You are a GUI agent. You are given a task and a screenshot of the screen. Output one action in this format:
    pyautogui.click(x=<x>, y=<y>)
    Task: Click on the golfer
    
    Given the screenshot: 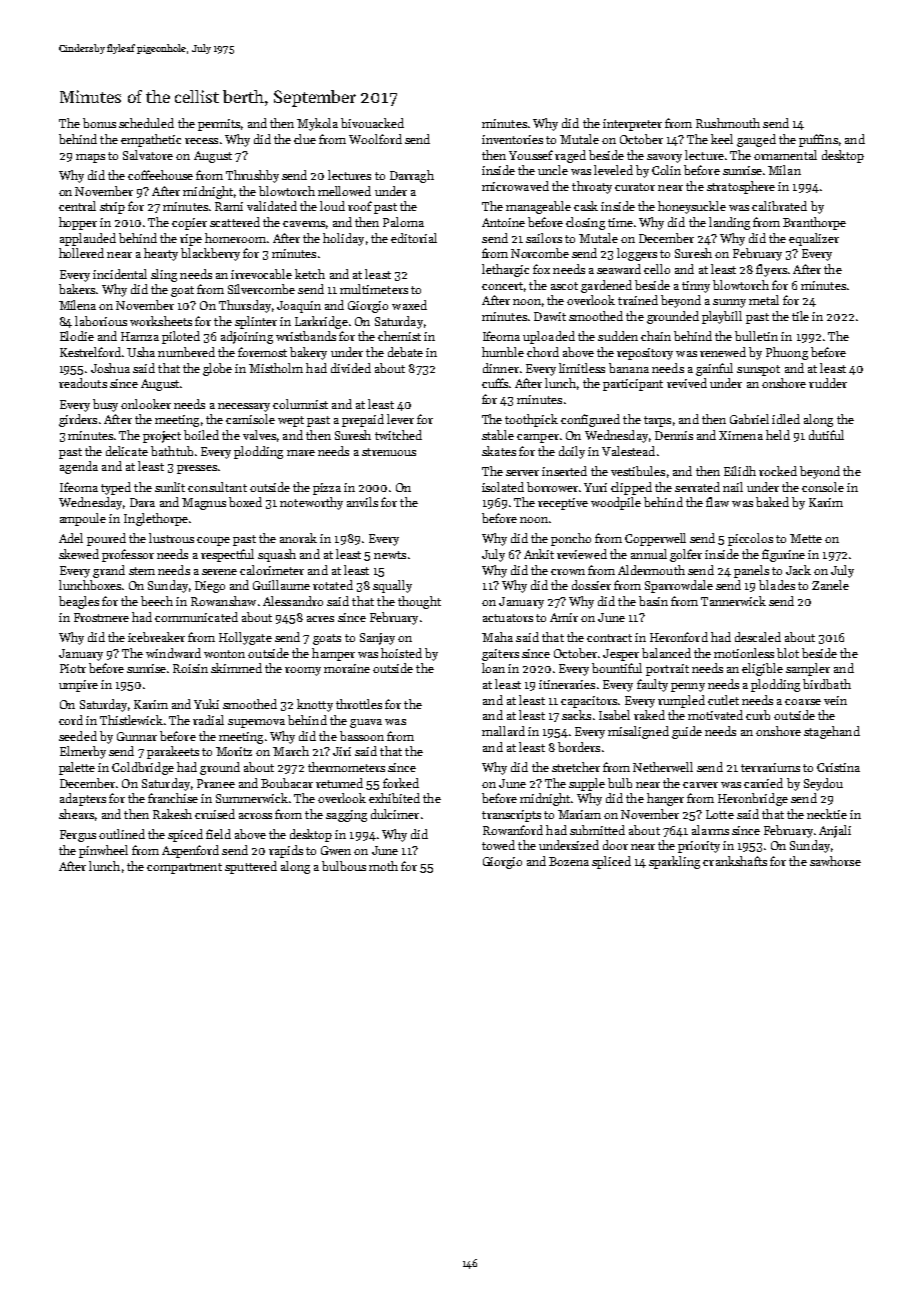 What is the action you would take?
    pyautogui.click(x=686, y=555)
